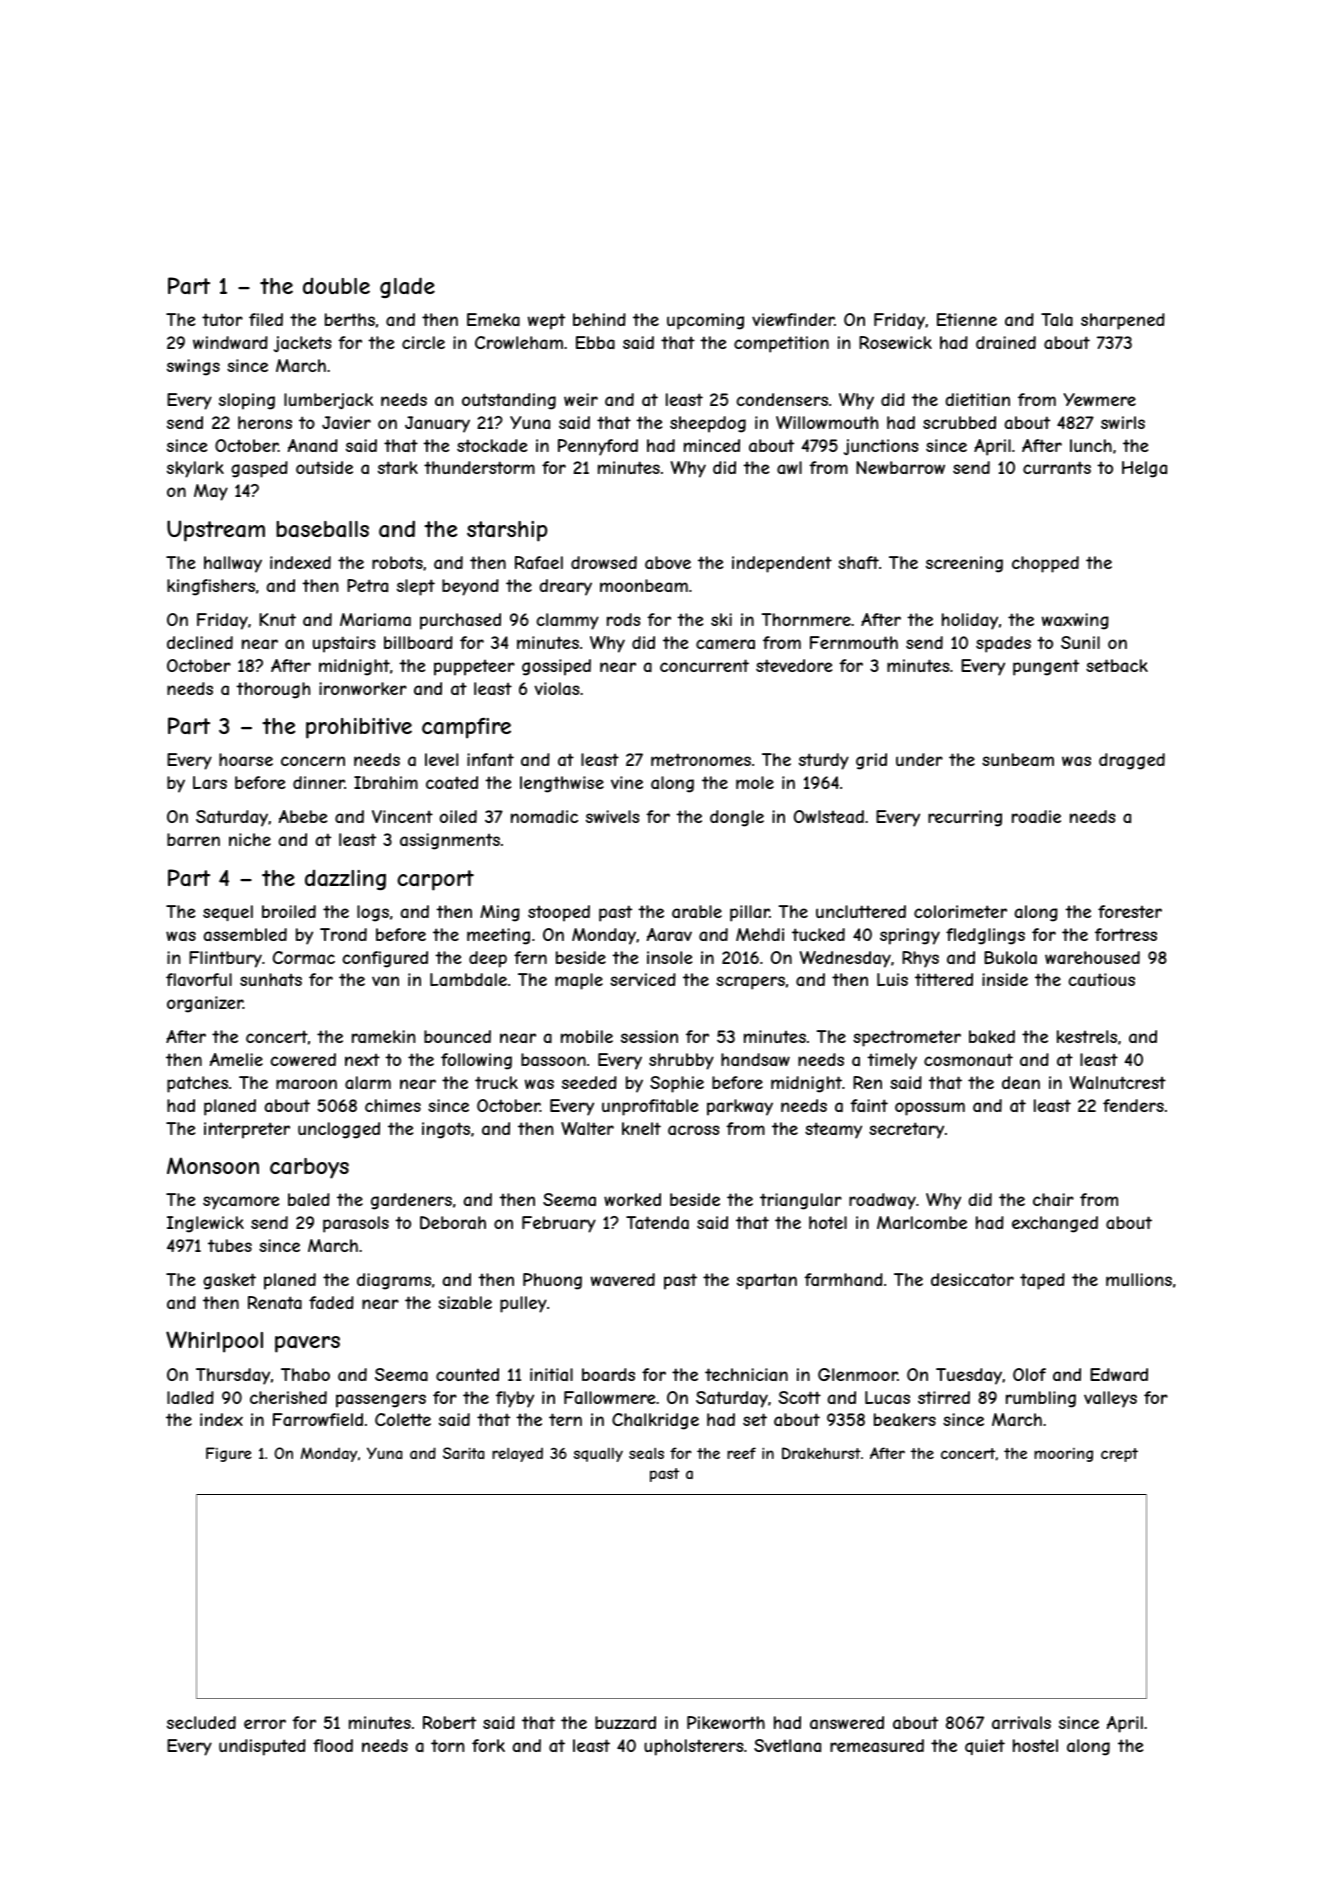  What do you see at coordinates (1102, 979) in the screenshot?
I see `cautious` at bounding box center [1102, 979].
